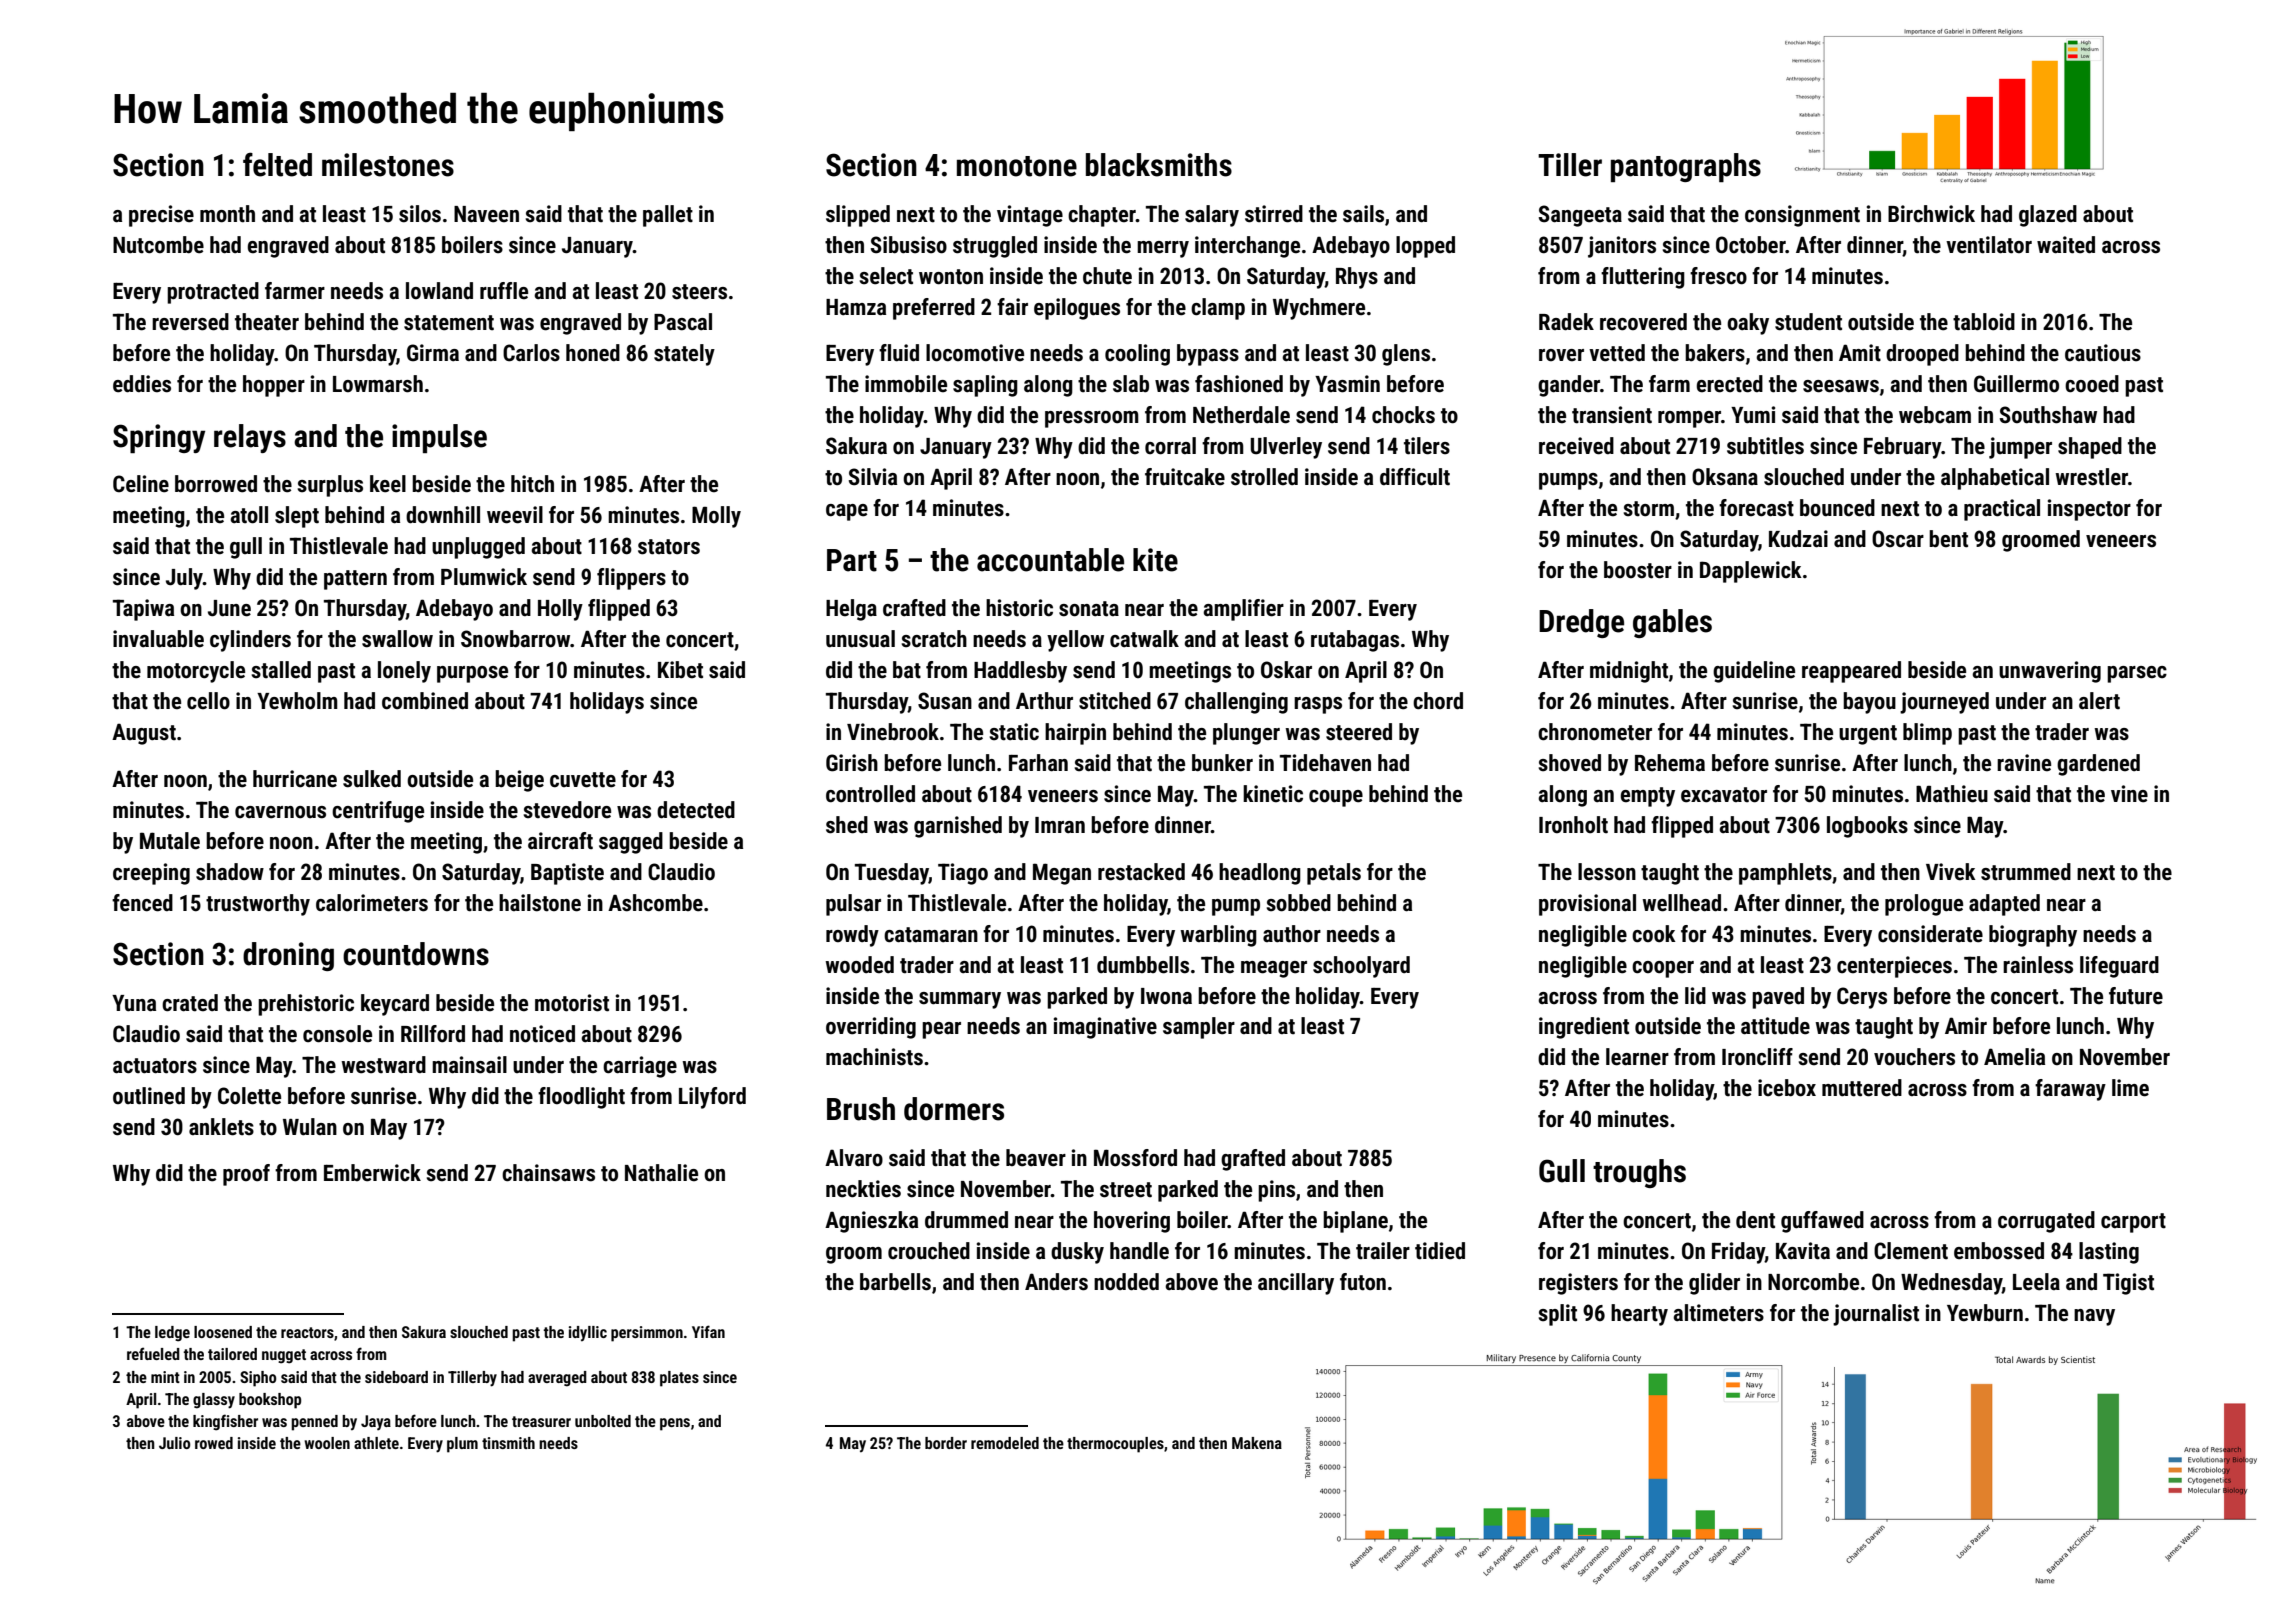 Image resolution: width=2292 pixels, height=1620 pixels. I want to click on hopper, so click(274, 386).
